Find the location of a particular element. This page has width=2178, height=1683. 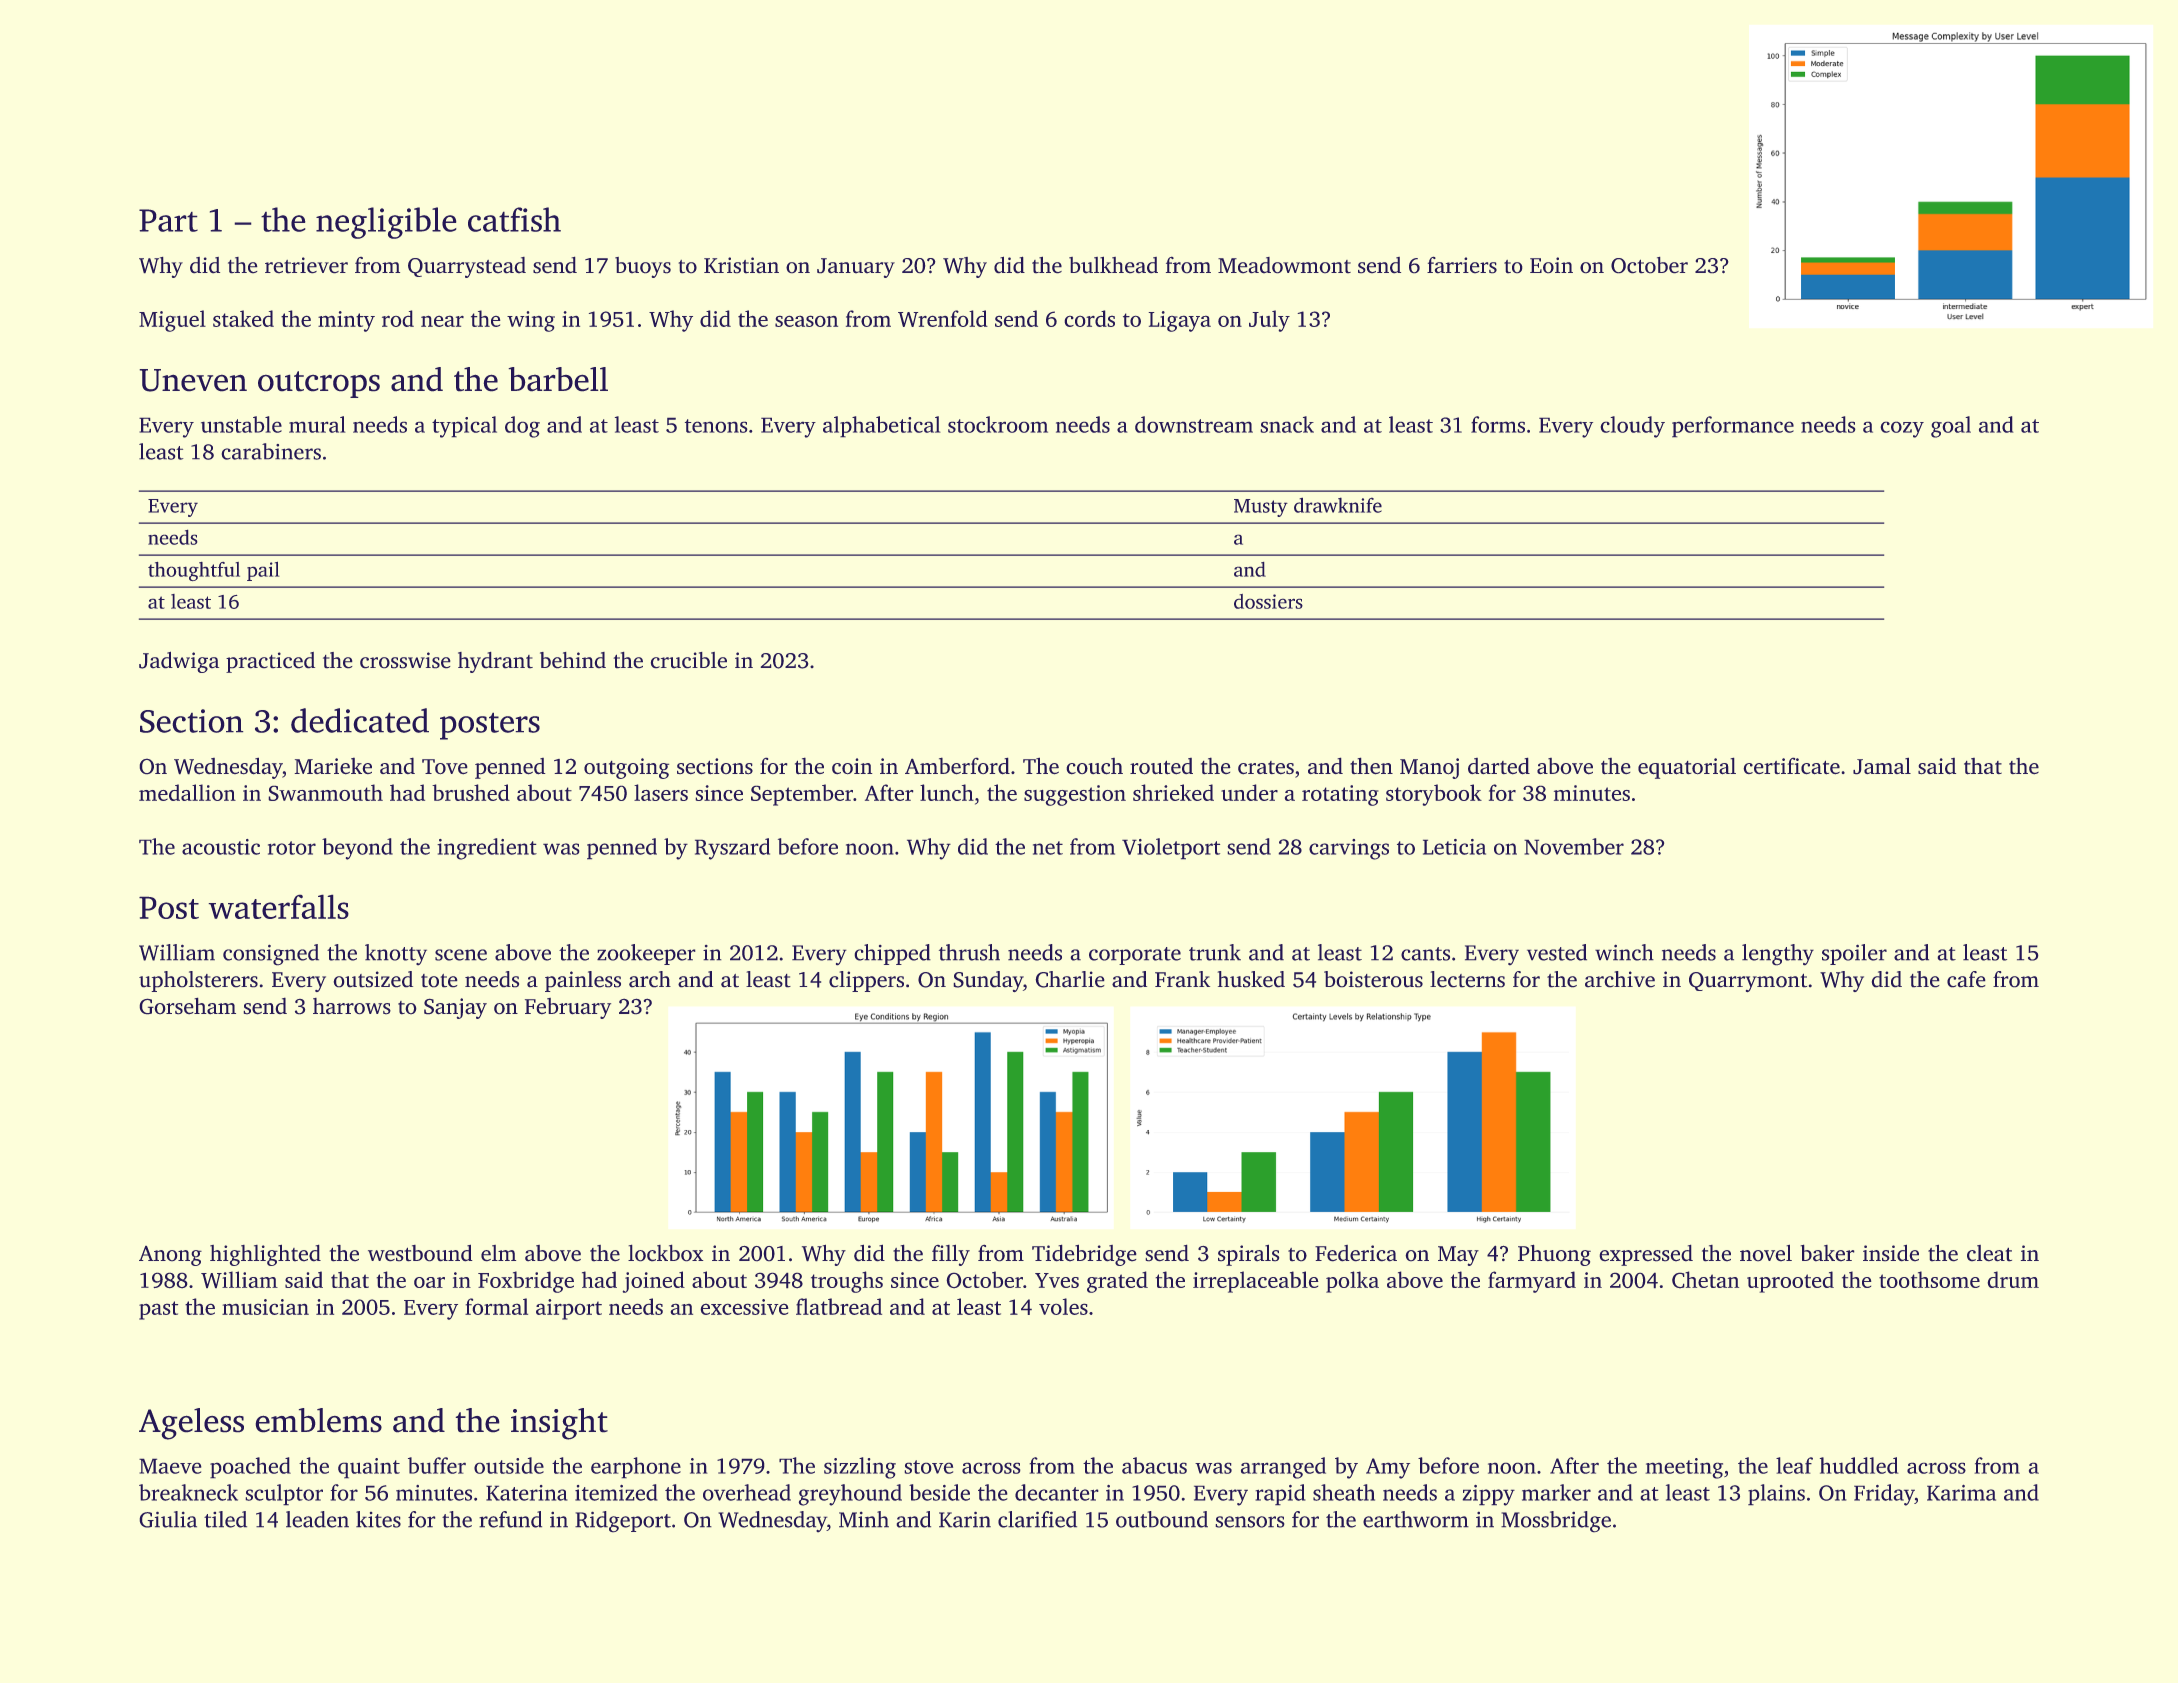

alphabetical is located at coordinates (882, 427).
